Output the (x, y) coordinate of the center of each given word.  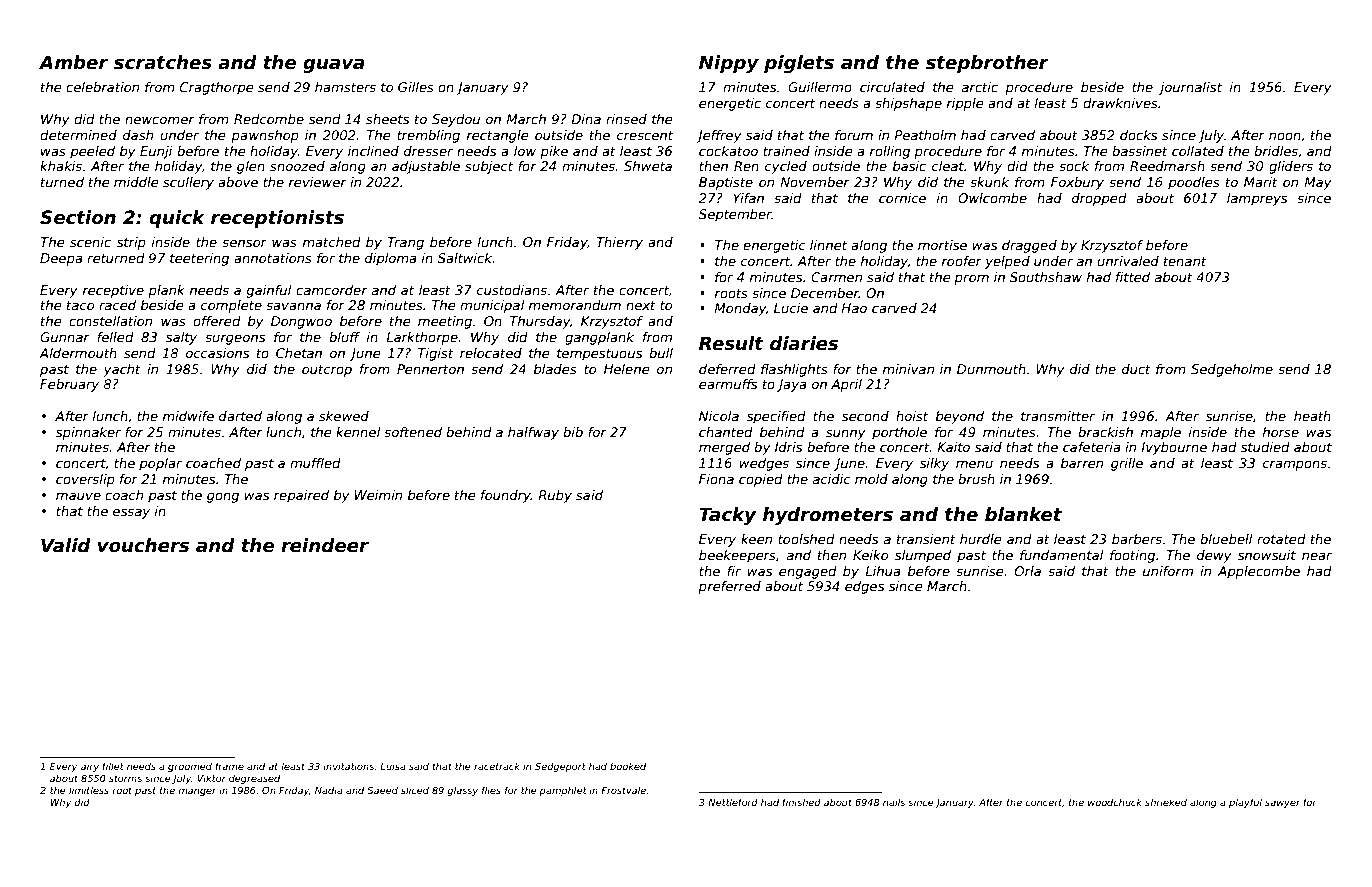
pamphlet (563, 791)
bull (661, 353)
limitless (89, 790)
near (1317, 556)
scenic (90, 242)
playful (1245, 803)
